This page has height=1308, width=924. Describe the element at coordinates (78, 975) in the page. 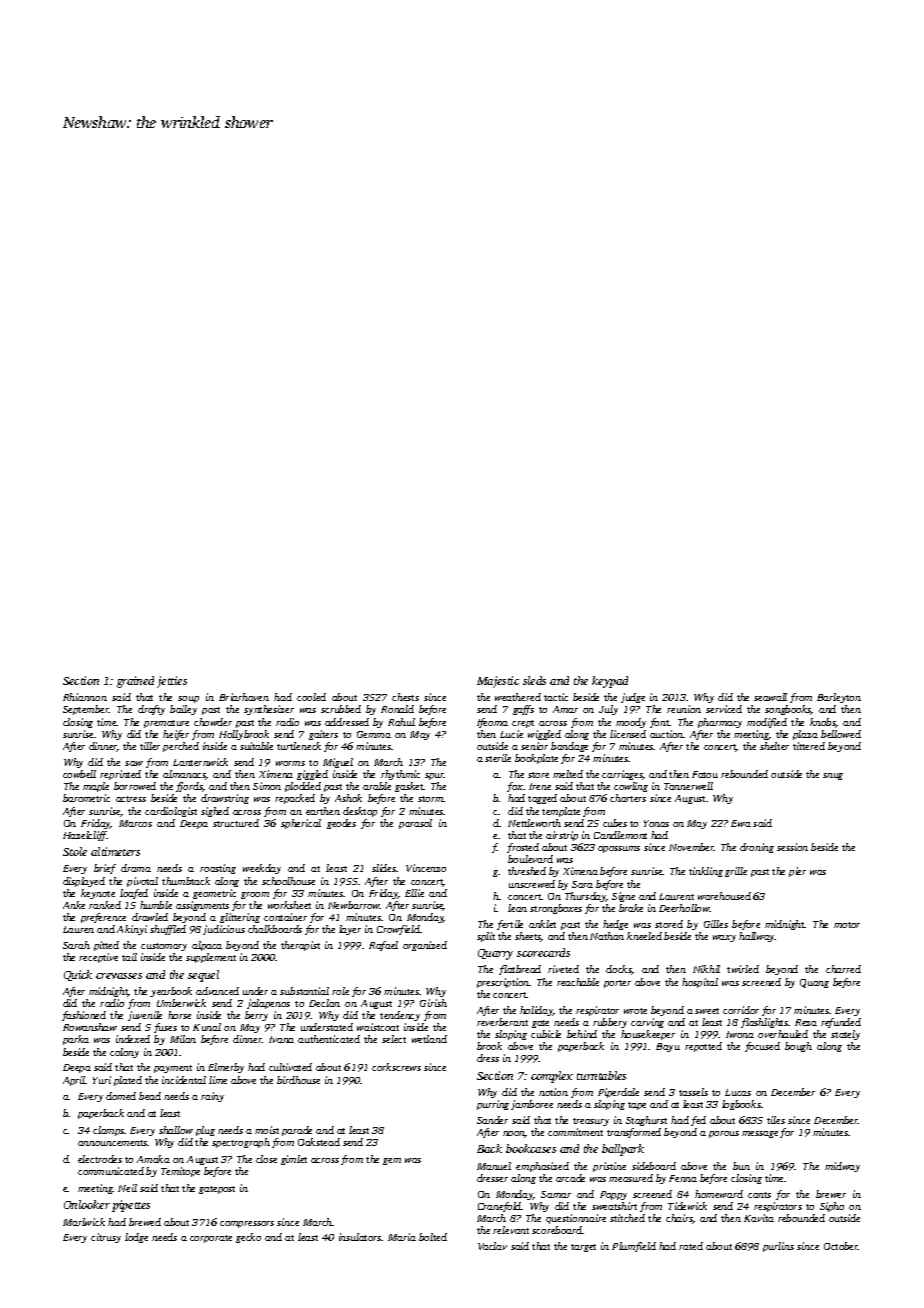

I see `Quick` at that location.
